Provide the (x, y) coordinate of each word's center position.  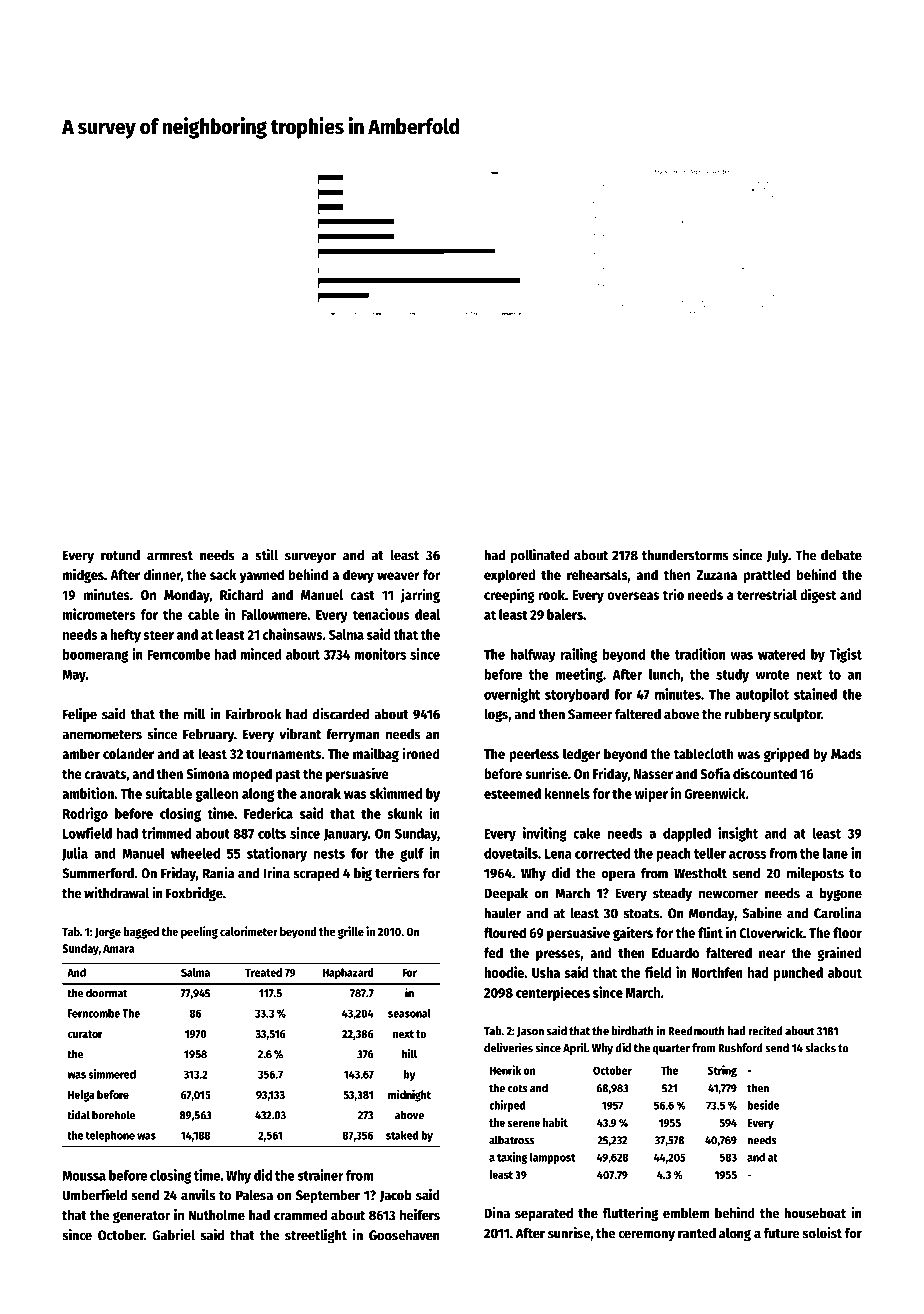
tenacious (381, 614)
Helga (81, 1096)
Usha (546, 972)
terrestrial (767, 594)
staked (402, 1135)
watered (781, 654)
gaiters (633, 933)
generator (141, 1217)
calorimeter (249, 931)
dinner (162, 574)
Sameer (590, 714)
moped (252, 775)
